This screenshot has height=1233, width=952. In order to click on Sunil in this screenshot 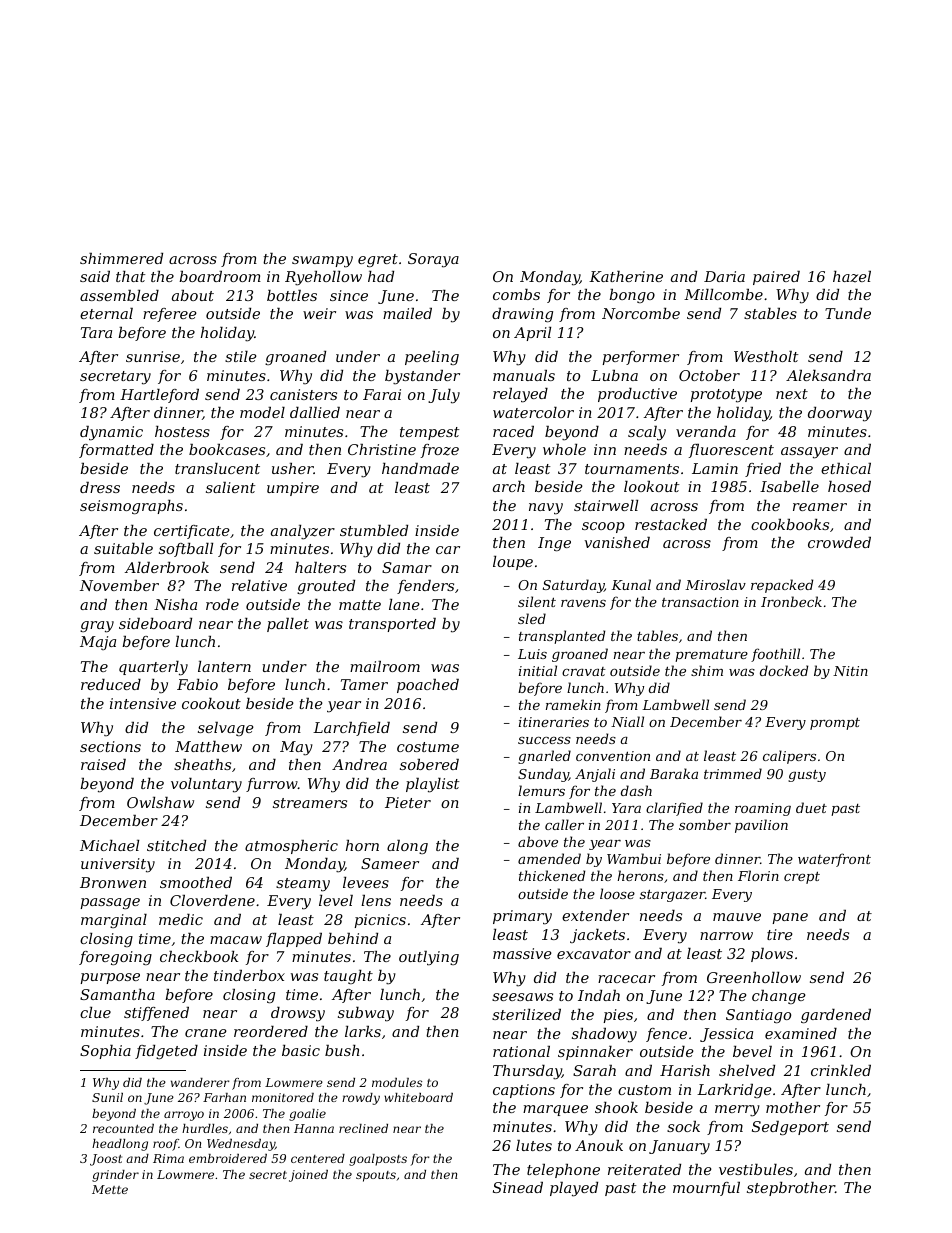, I will do `click(107, 1097)`.
